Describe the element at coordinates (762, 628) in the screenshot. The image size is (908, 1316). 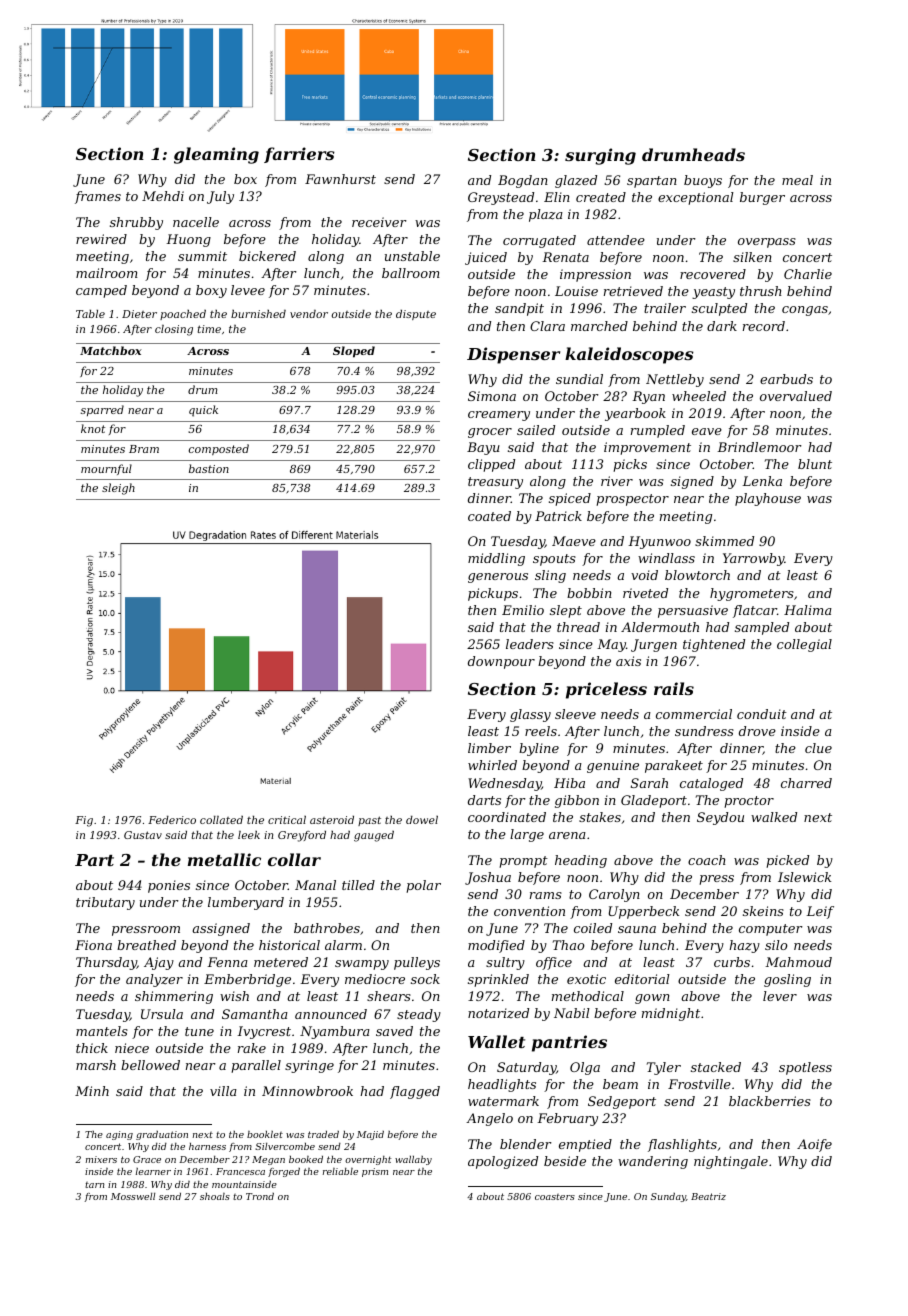
I see `sampled` at that location.
